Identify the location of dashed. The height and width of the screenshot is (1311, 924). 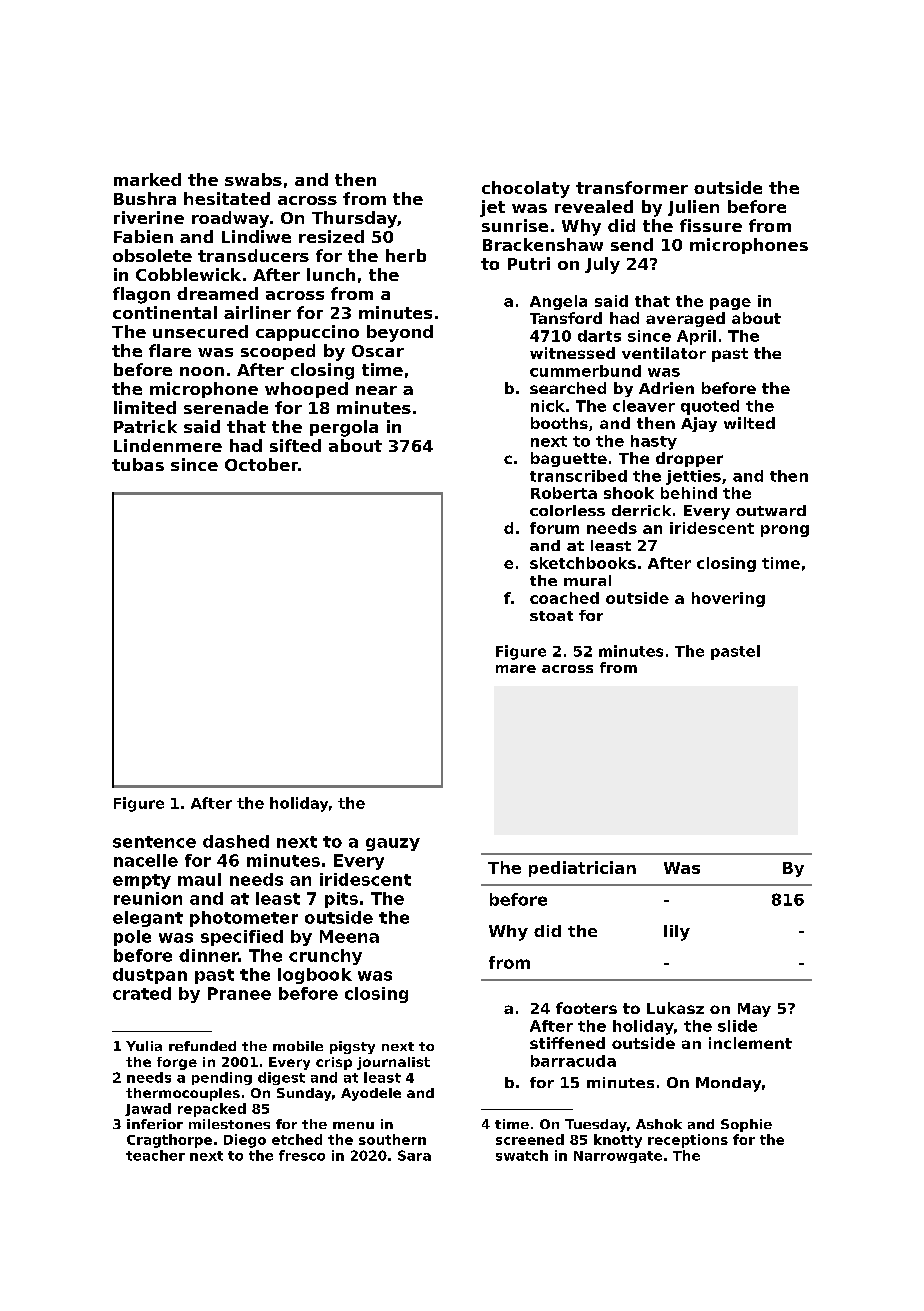
(236, 841).
